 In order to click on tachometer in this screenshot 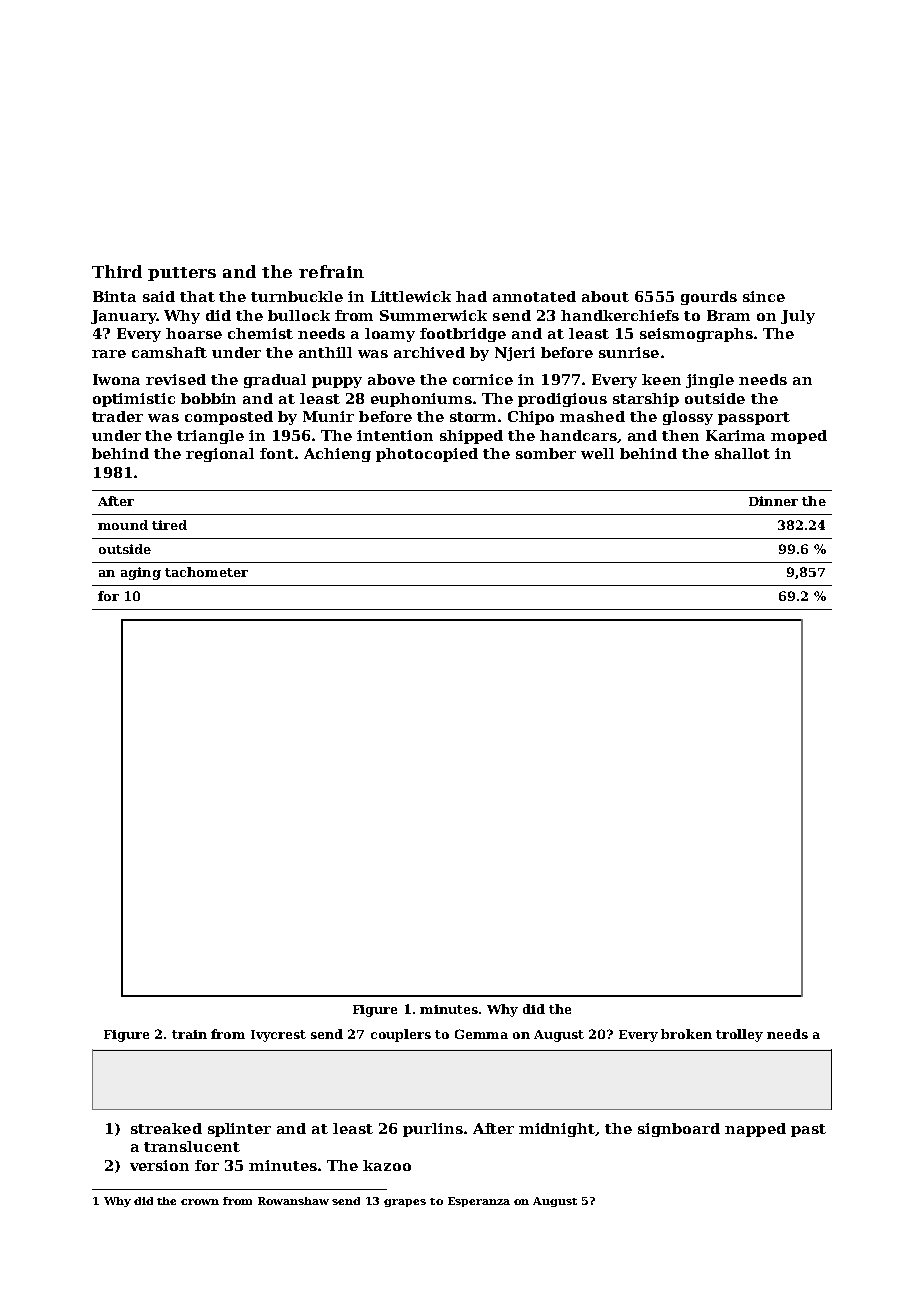, I will do `click(206, 572)`.
